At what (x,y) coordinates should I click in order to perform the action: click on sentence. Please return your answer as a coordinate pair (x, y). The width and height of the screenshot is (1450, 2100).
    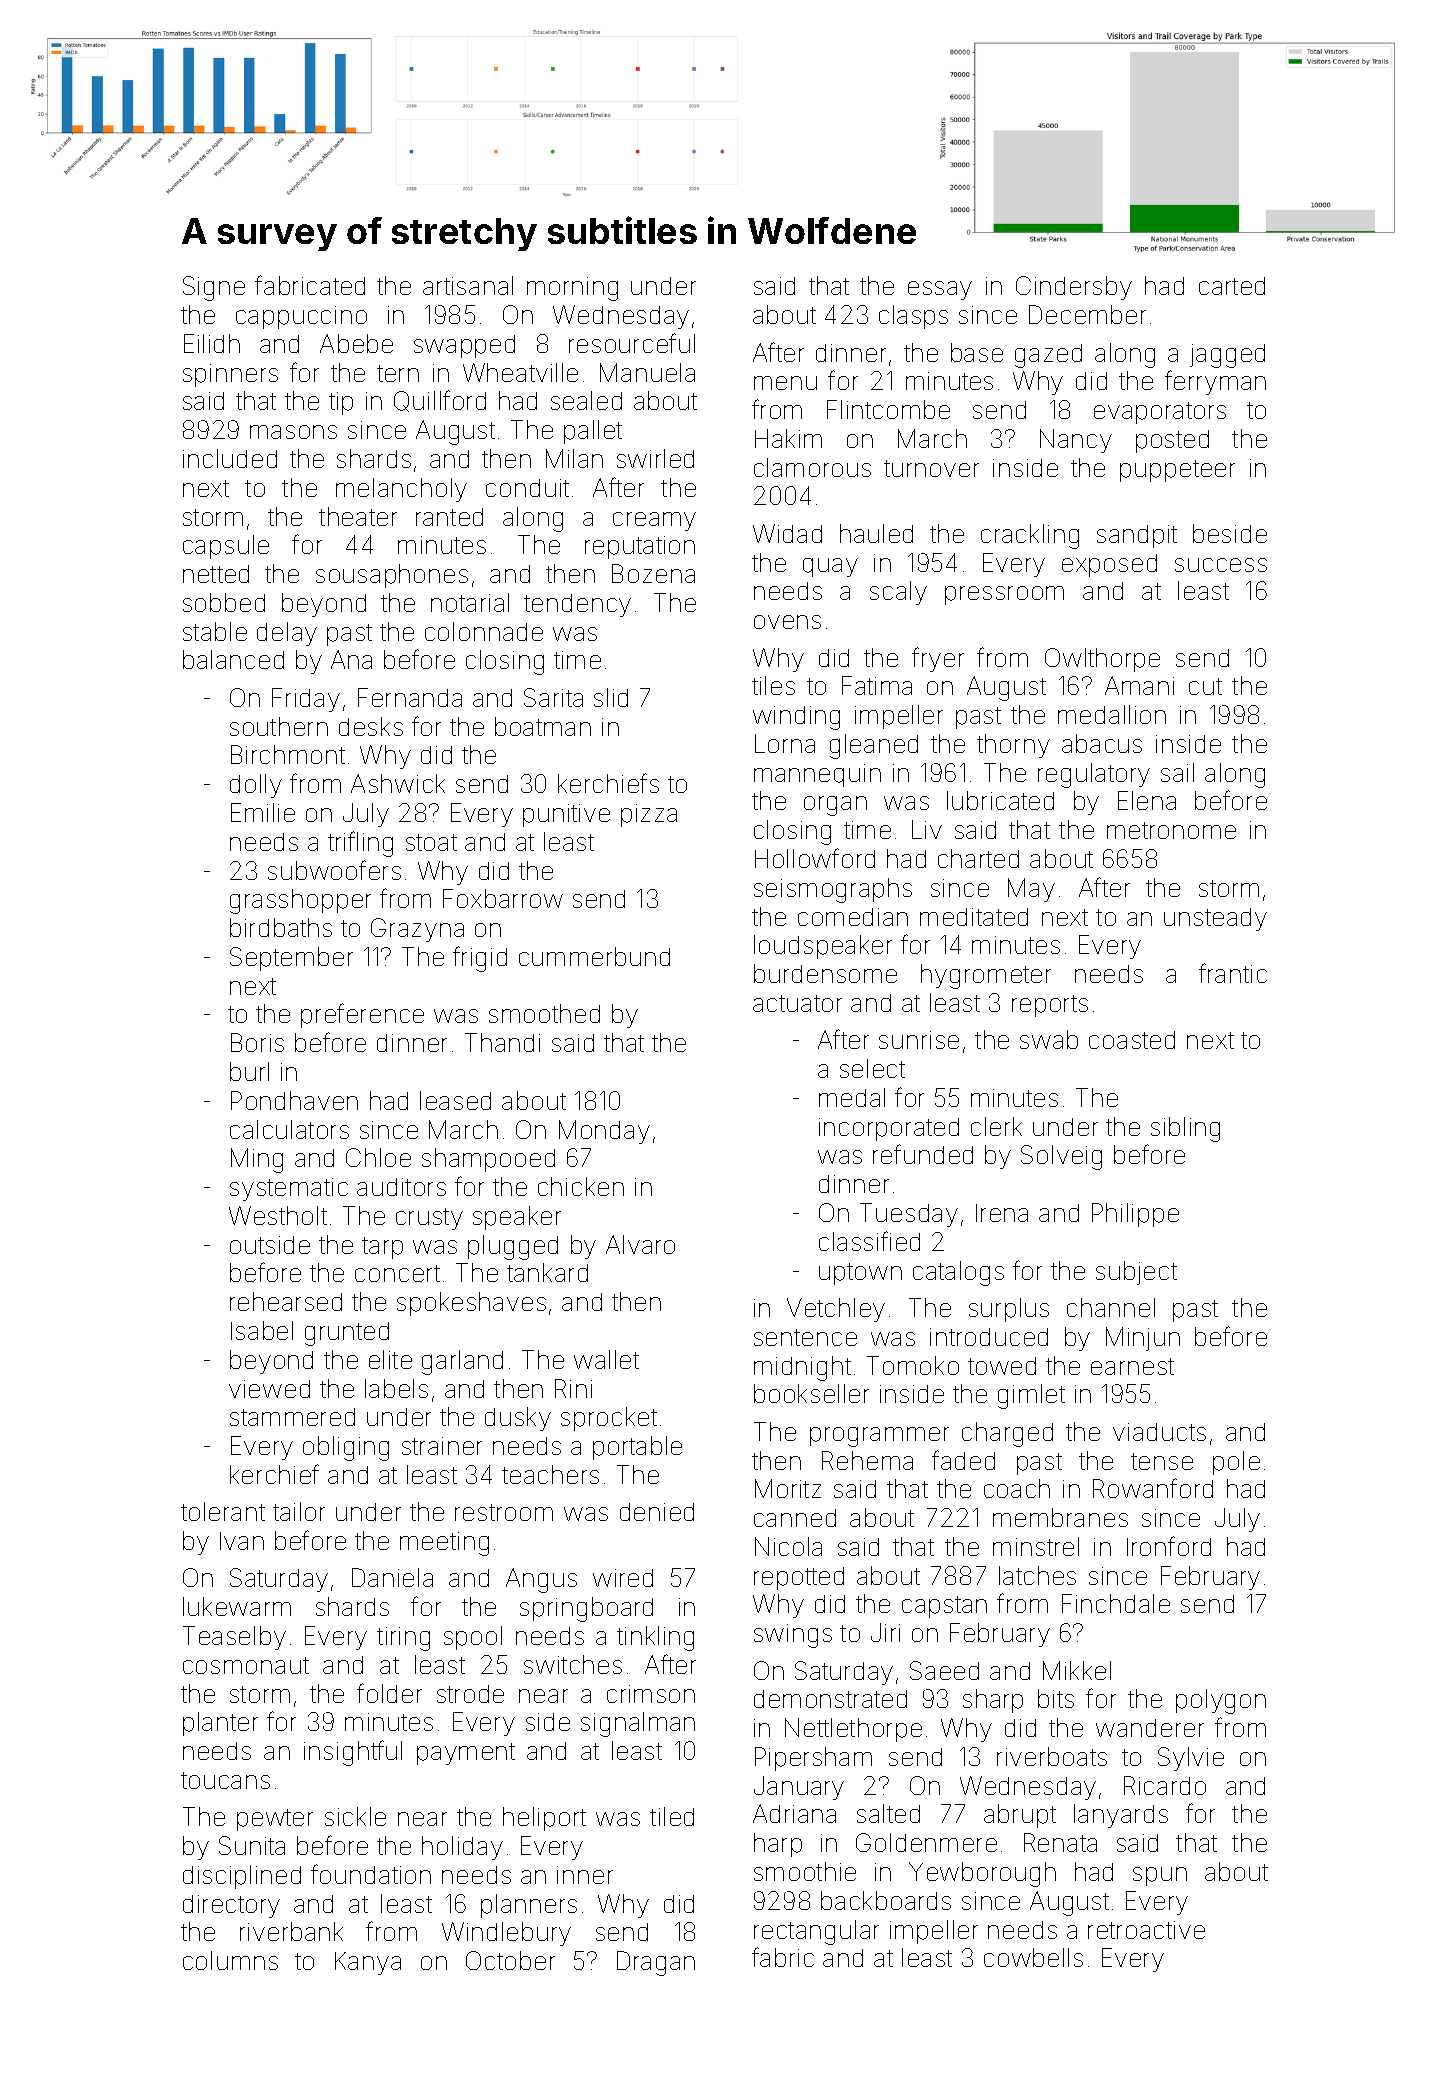
    Looking at the image, I should click on (805, 1337).
